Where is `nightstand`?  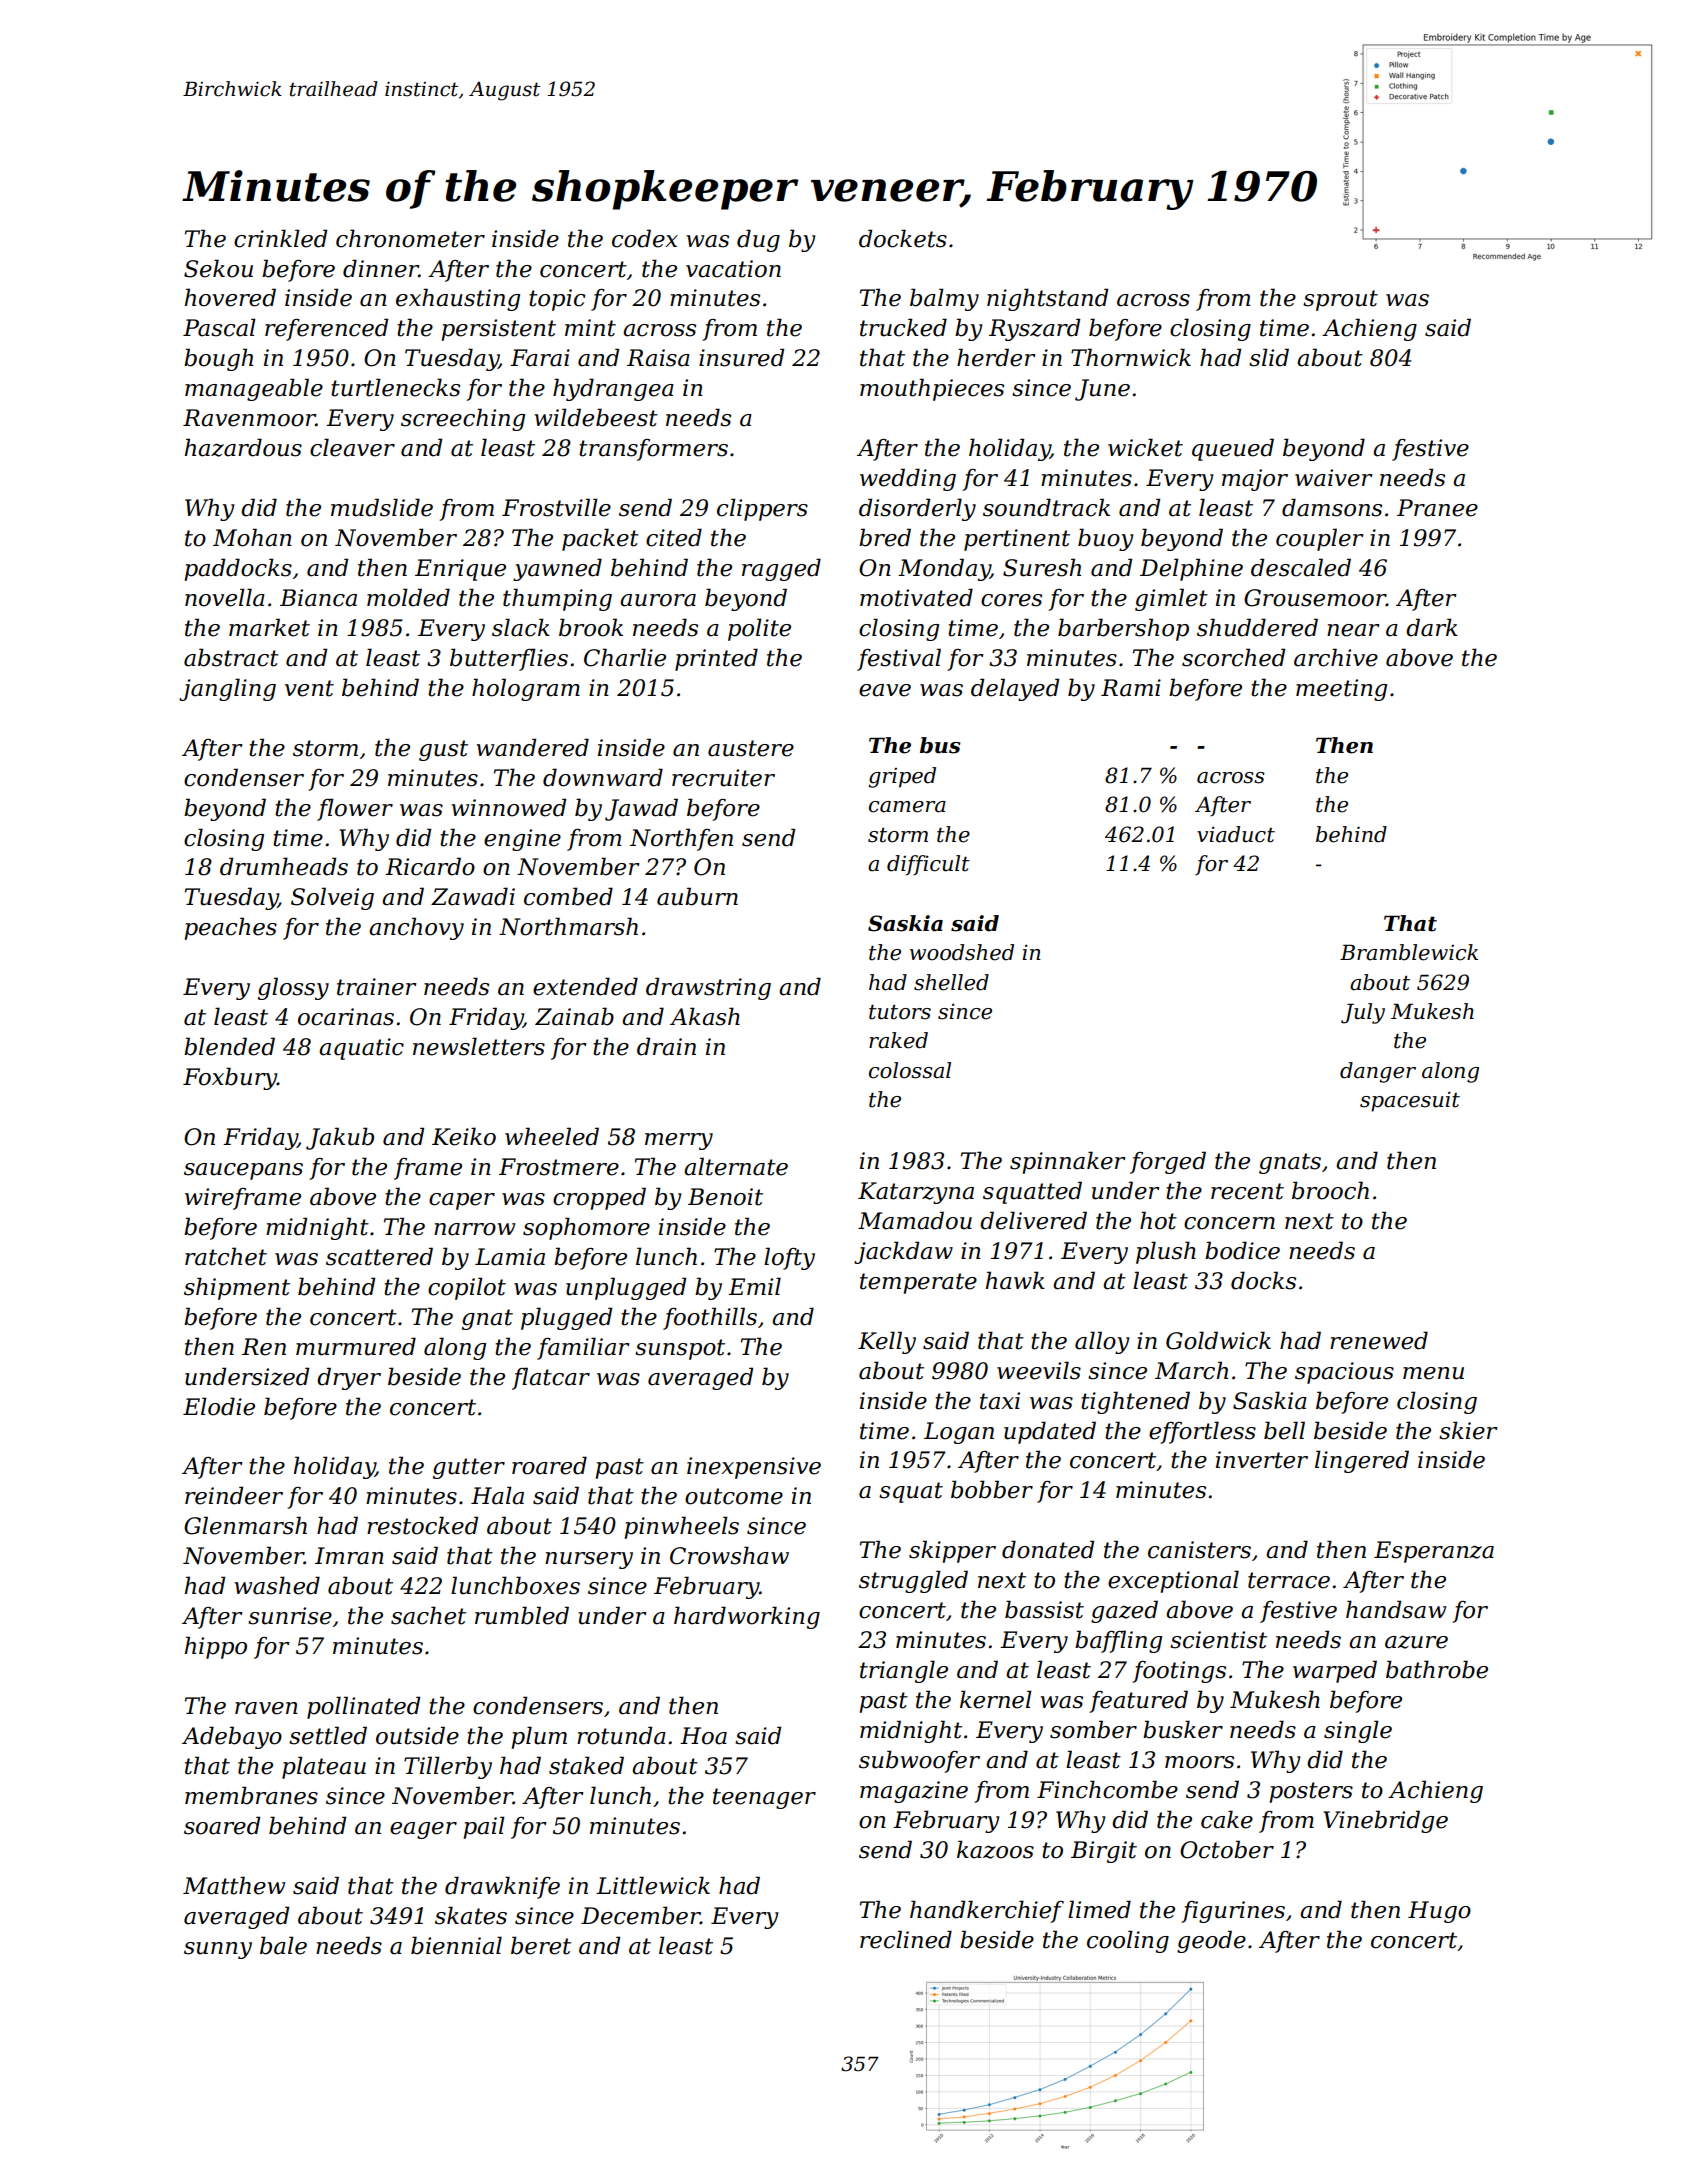
nightstand is located at coordinates (1047, 299).
